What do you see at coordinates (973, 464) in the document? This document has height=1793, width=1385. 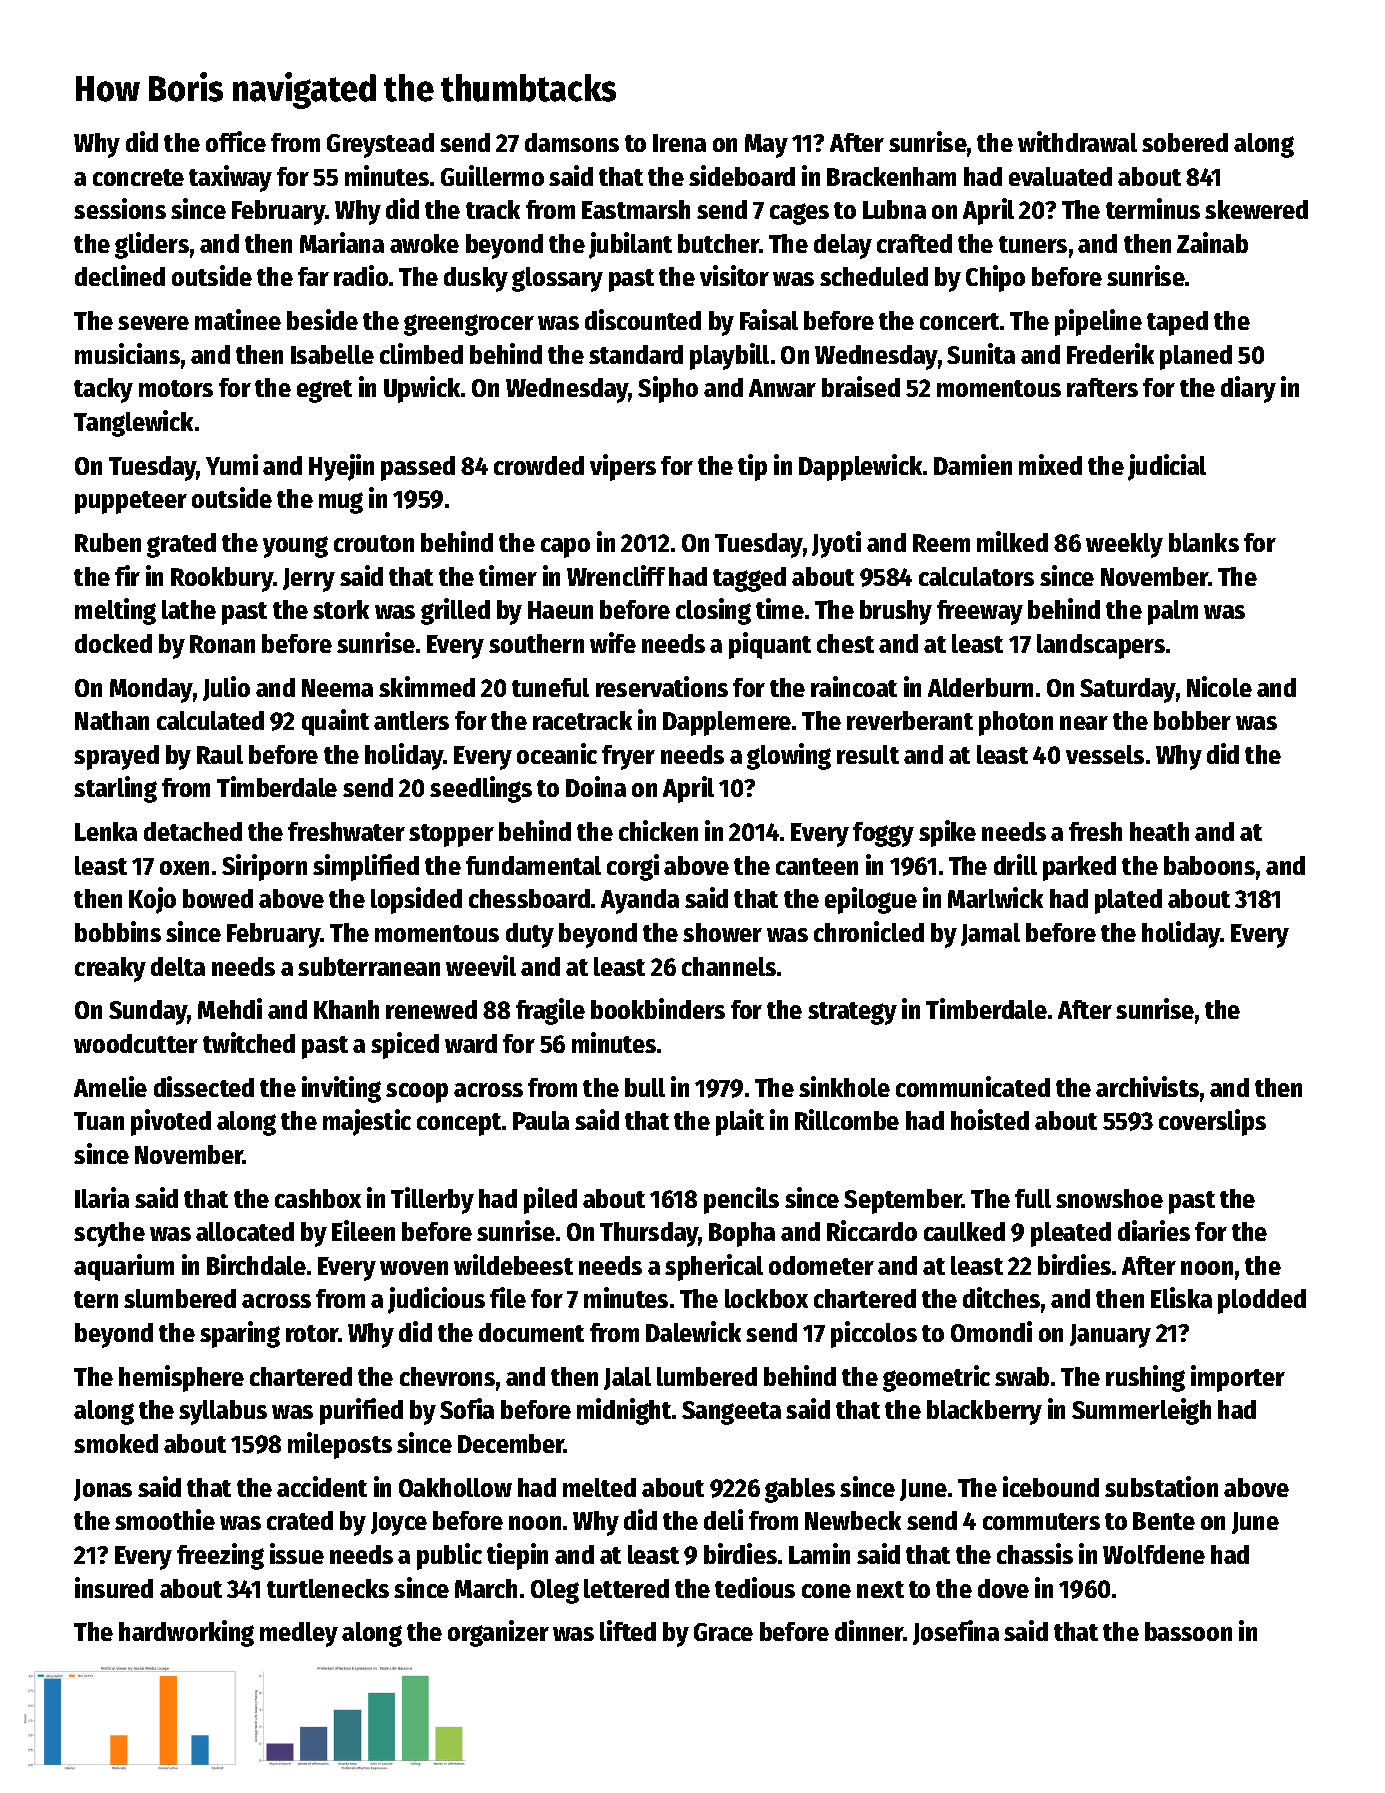 I see `Damien` at bounding box center [973, 464].
